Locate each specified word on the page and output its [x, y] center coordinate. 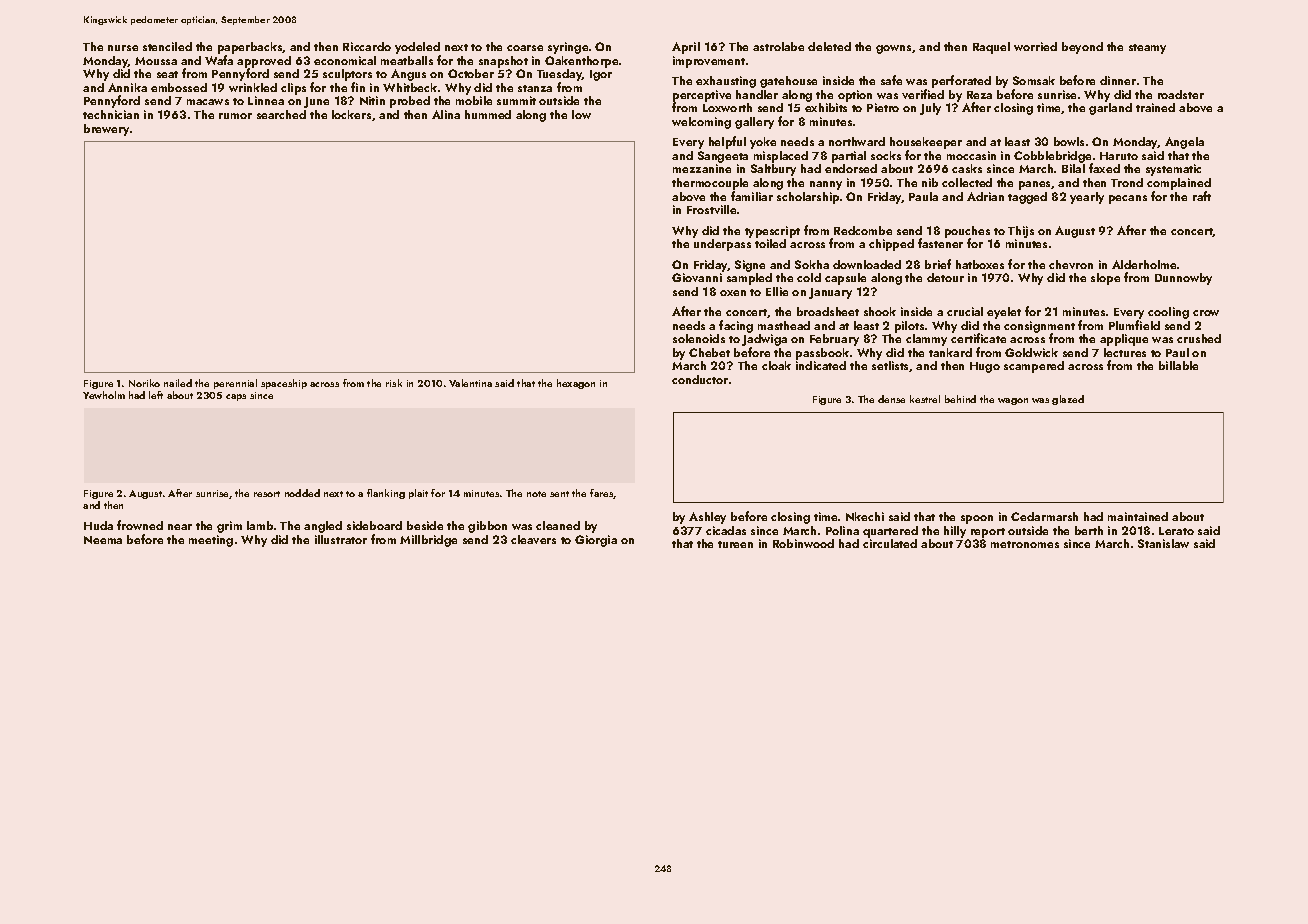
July [930, 109]
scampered [1034, 367]
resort [267, 494]
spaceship [284, 384]
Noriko [144, 383]
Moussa [156, 61]
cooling [1168, 313]
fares [602, 494]
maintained [1138, 516]
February [834, 340]
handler [757, 94]
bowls [1069, 141]
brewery [106, 130]
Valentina [470, 383]
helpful [727, 142]
